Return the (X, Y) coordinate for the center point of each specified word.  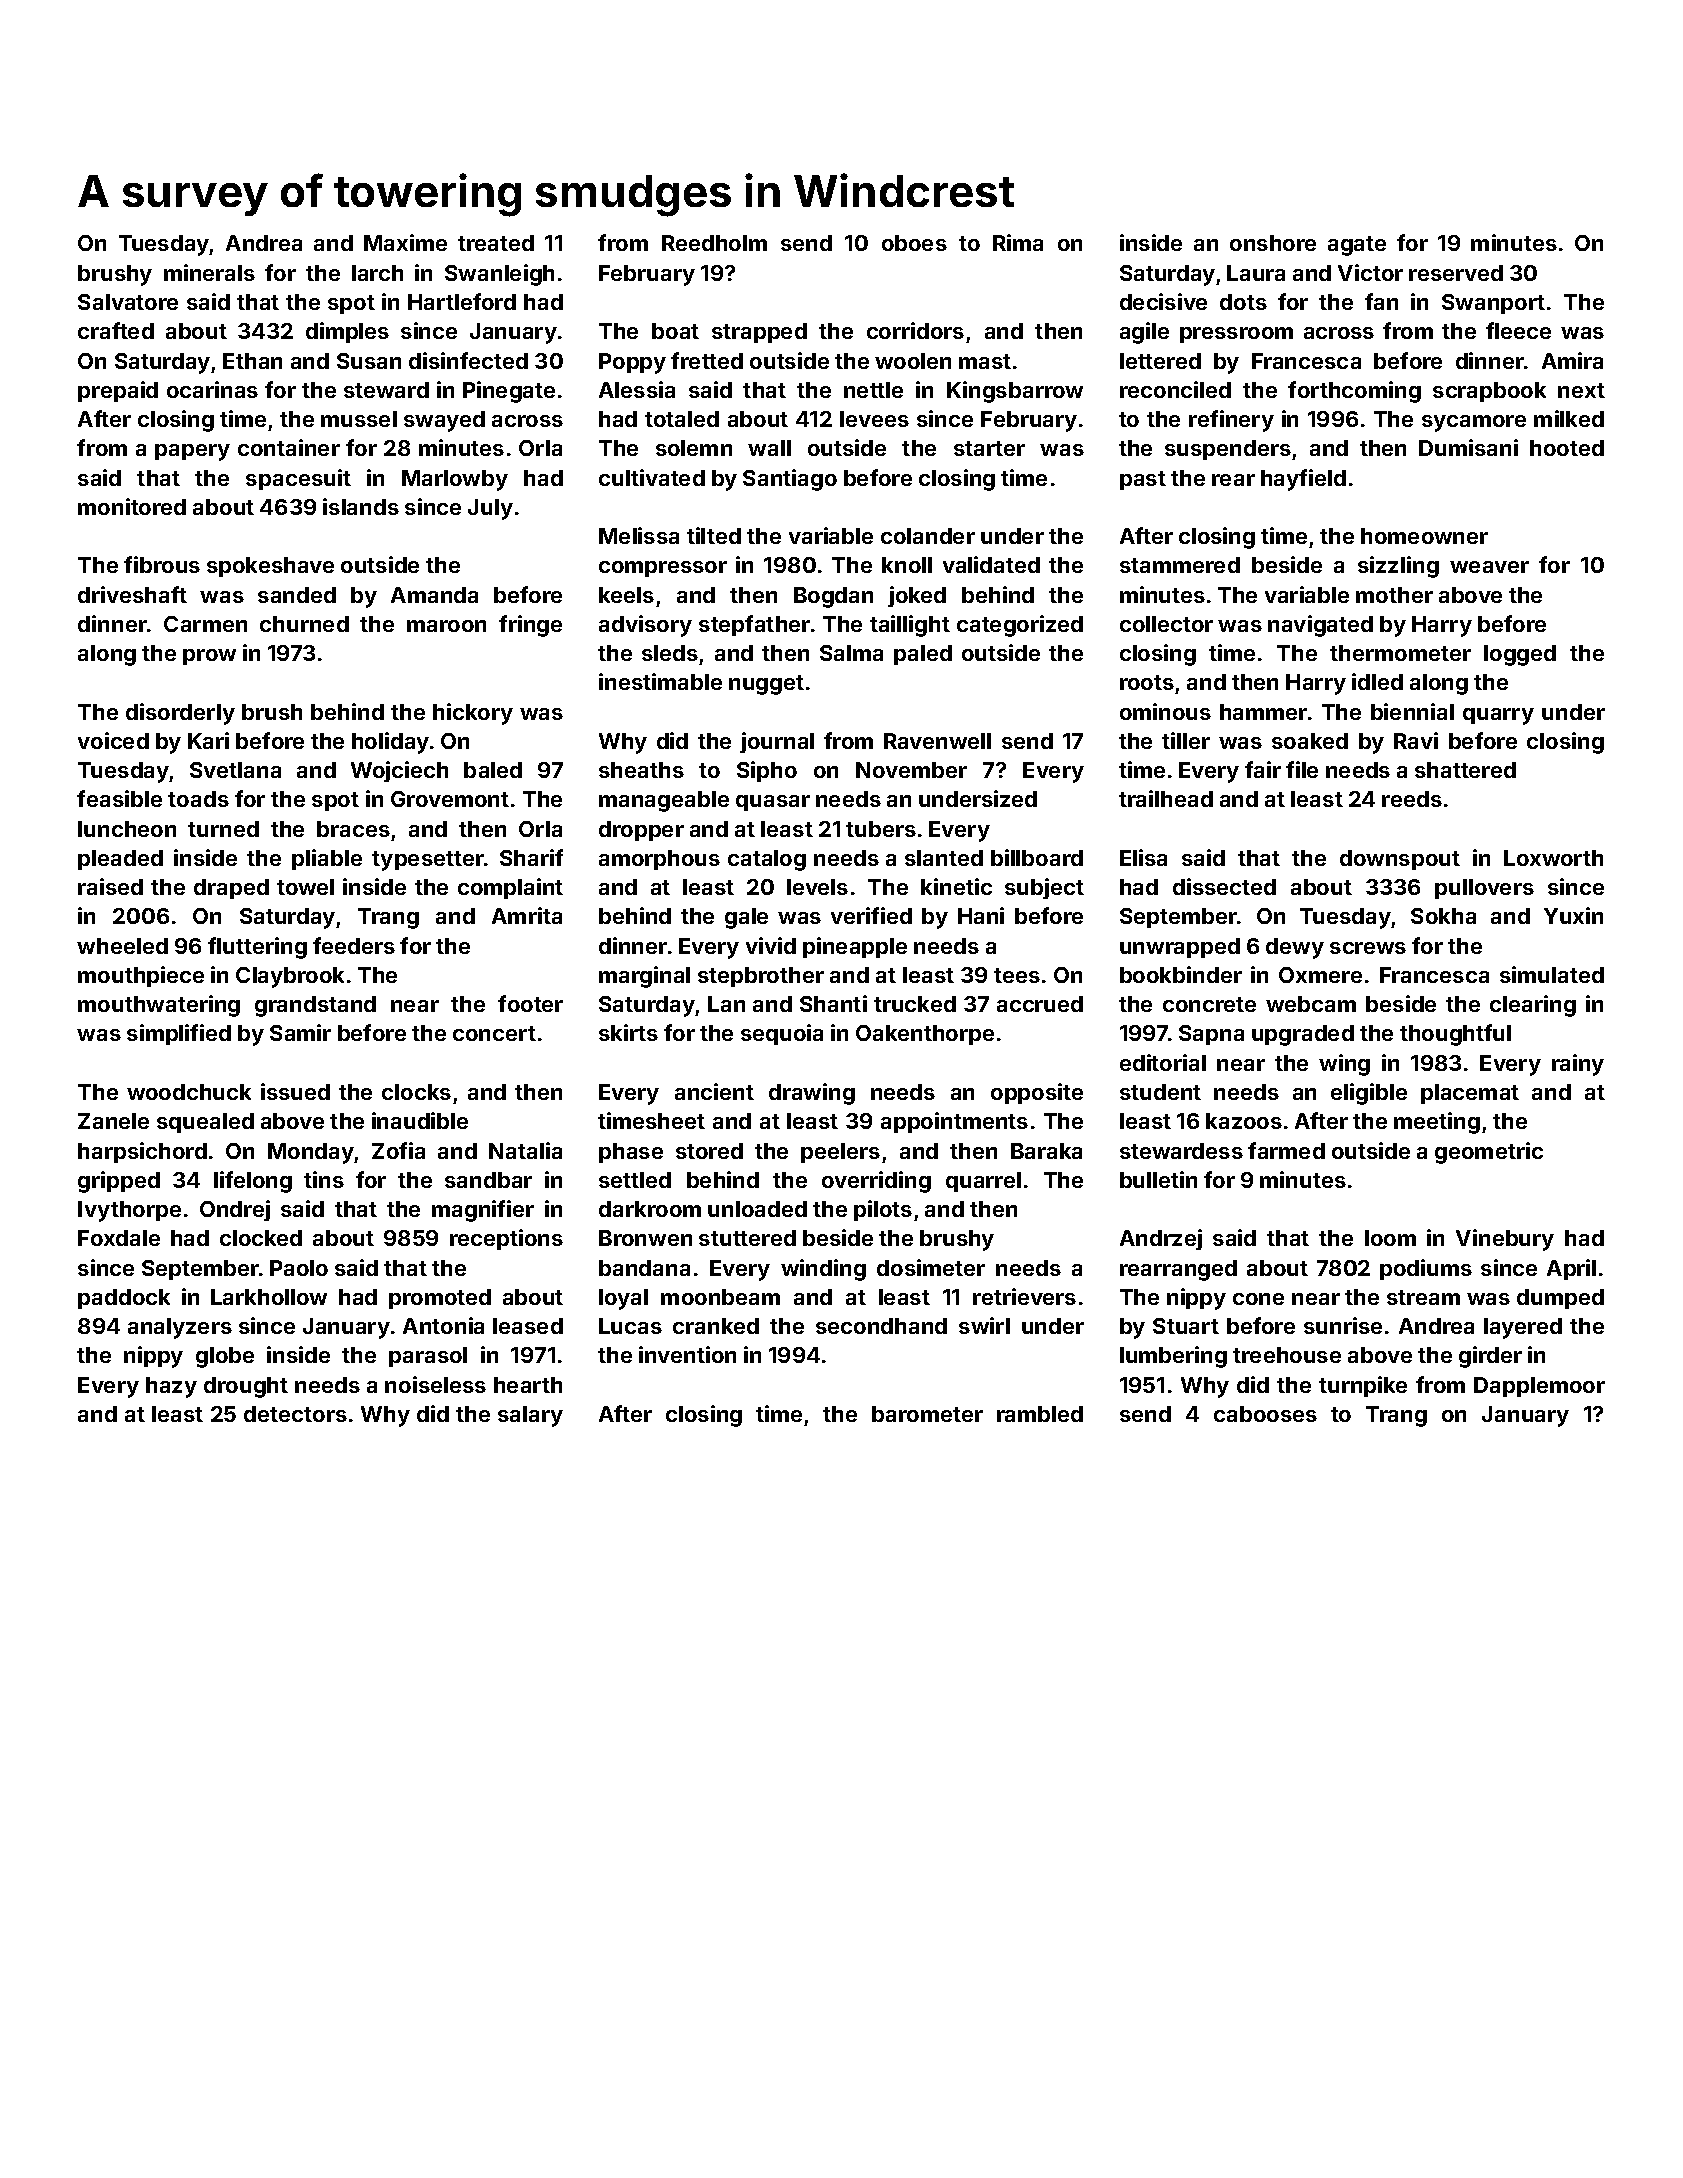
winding (823, 1270)
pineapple (855, 947)
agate (1357, 246)
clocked (261, 1238)
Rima (1018, 242)
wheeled (122, 946)
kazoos (1244, 1121)
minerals (209, 272)
